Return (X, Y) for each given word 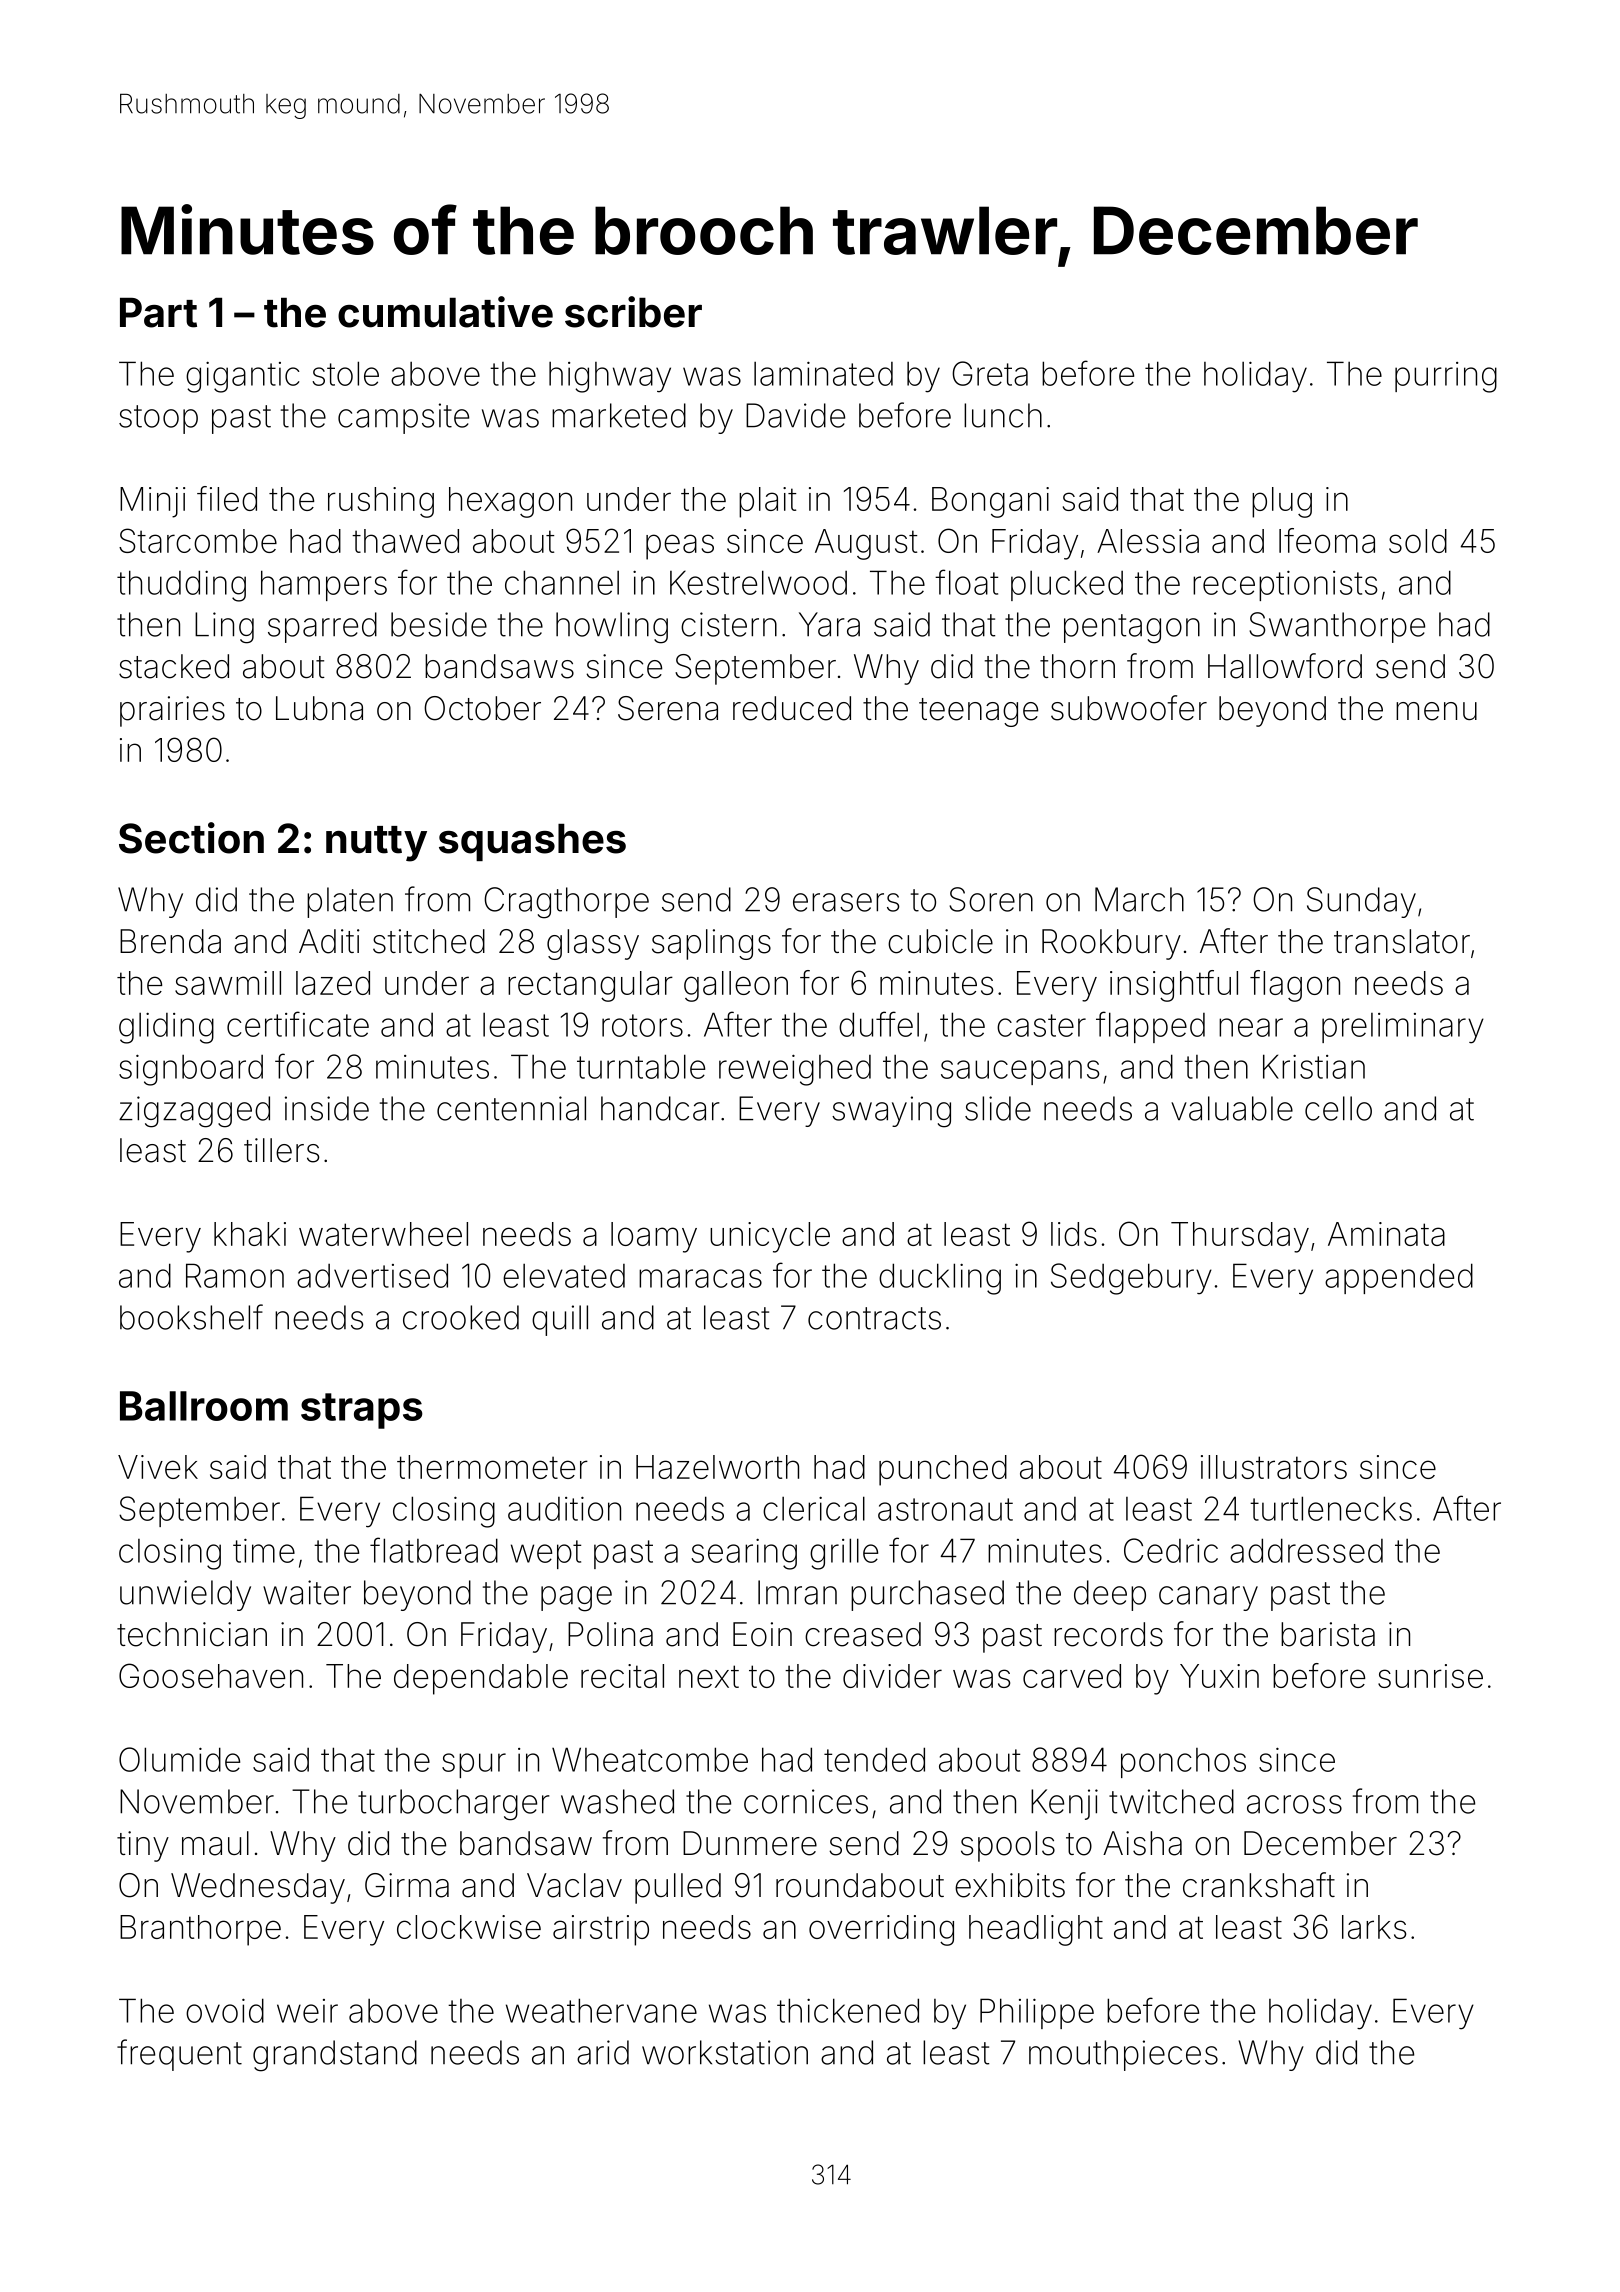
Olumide (179, 1759)
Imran (797, 1592)
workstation (725, 2052)
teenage (978, 712)
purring (1446, 377)
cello (1338, 1108)
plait (767, 502)
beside (439, 624)
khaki (250, 1234)
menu (1436, 711)
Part (158, 313)
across (1294, 1804)
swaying (891, 1112)
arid (603, 2052)
